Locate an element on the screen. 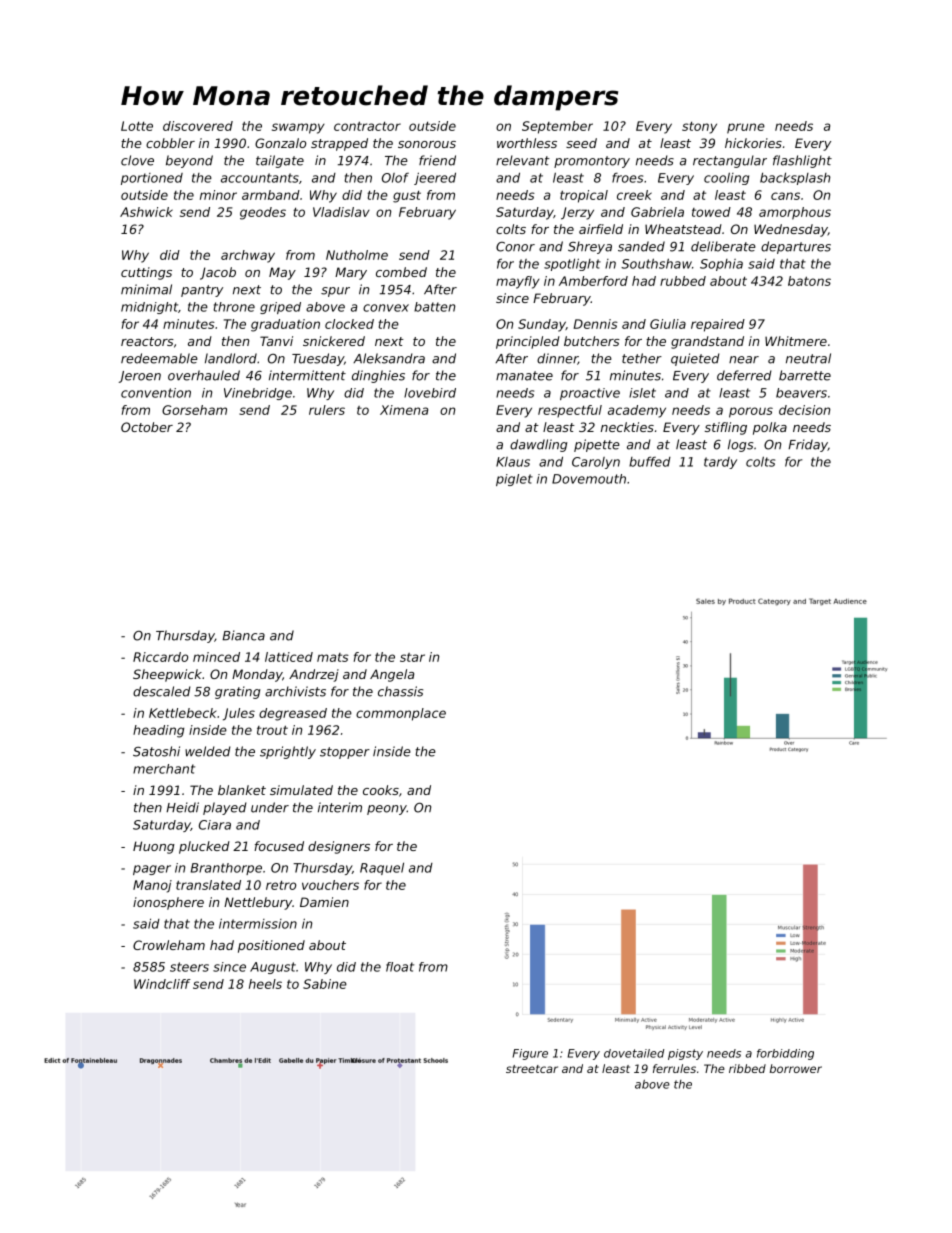  float is located at coordinates (400, 967).
